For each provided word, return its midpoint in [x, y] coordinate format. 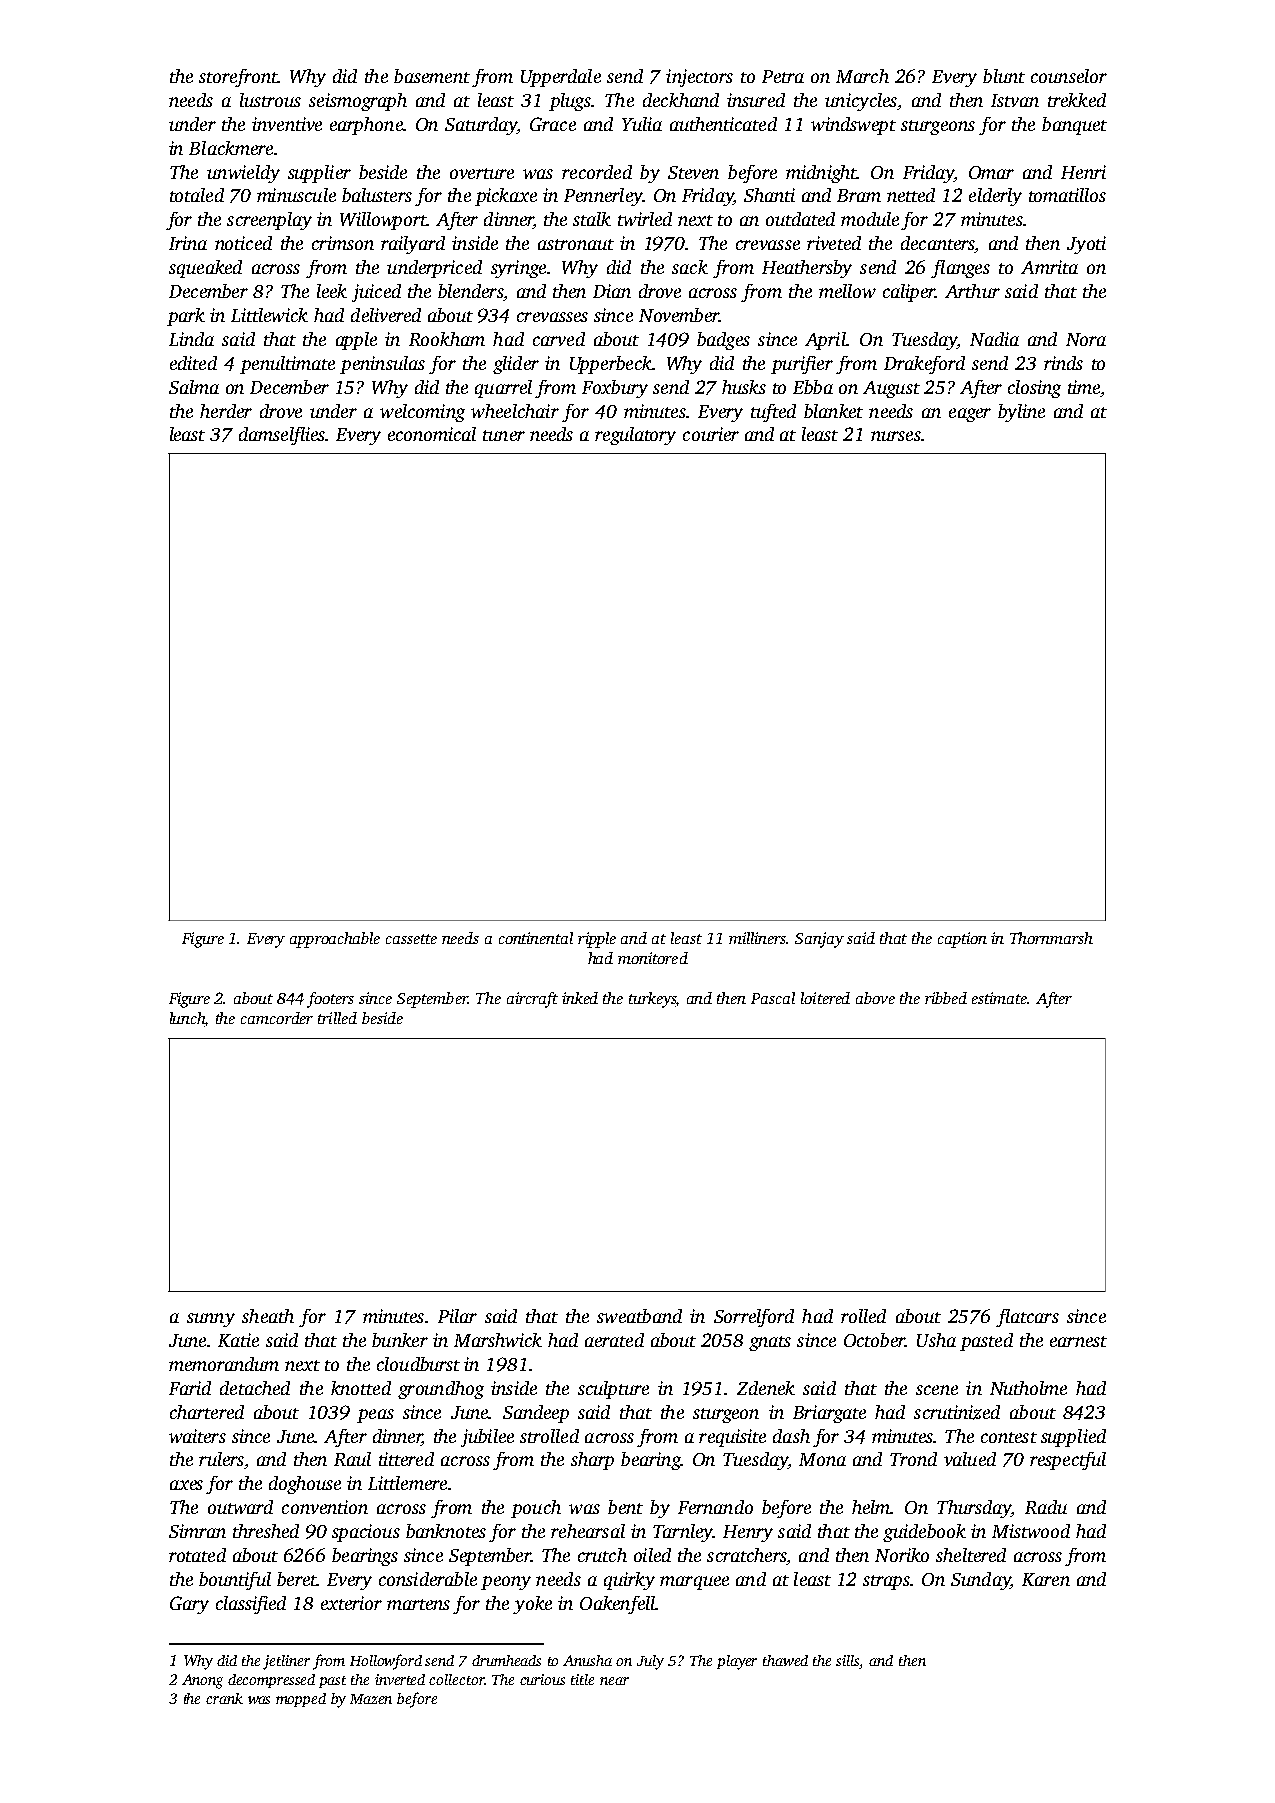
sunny [211, 1320]
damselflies [282, 436]
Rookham [447, 339]
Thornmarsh [1051, 938]
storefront [238, 78]
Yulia [642, 124]
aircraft [532, 1000]
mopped [301, 1700]
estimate [1000, 998]
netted [911, 195]
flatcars [1027, 1318]
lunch [188, 1019]
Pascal [773, 998]
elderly [995, 197]
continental [536, 938]
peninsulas [382, 365]
